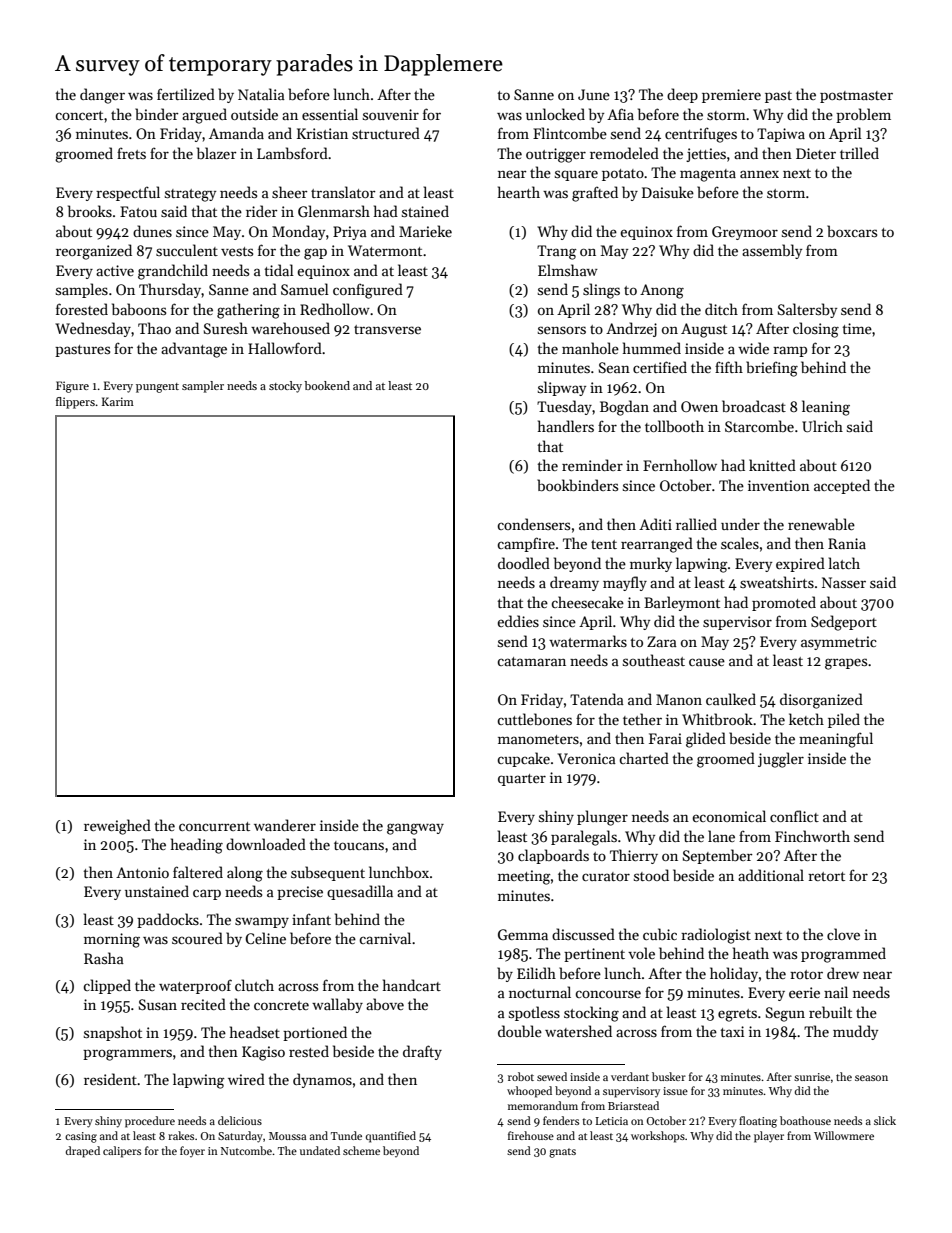 Image resolution: width=952 pixels, height=1233 pixels. What do you see at coordinates (555, 114) in the screenshot?
I see `unlocked` at bounding box center [555, 114].
